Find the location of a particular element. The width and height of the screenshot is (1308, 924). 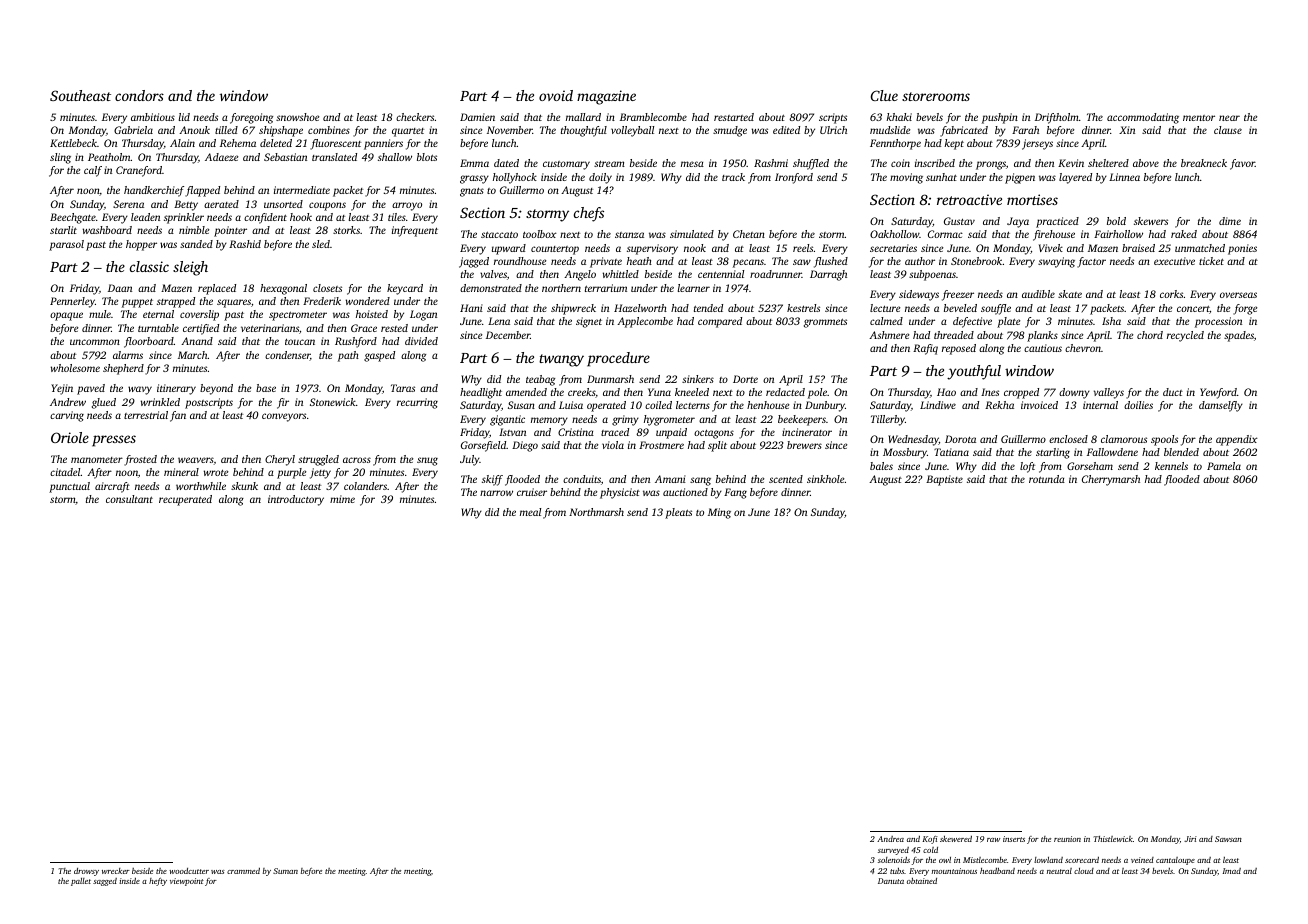

wholesome is located at coordinates (75, 368).
